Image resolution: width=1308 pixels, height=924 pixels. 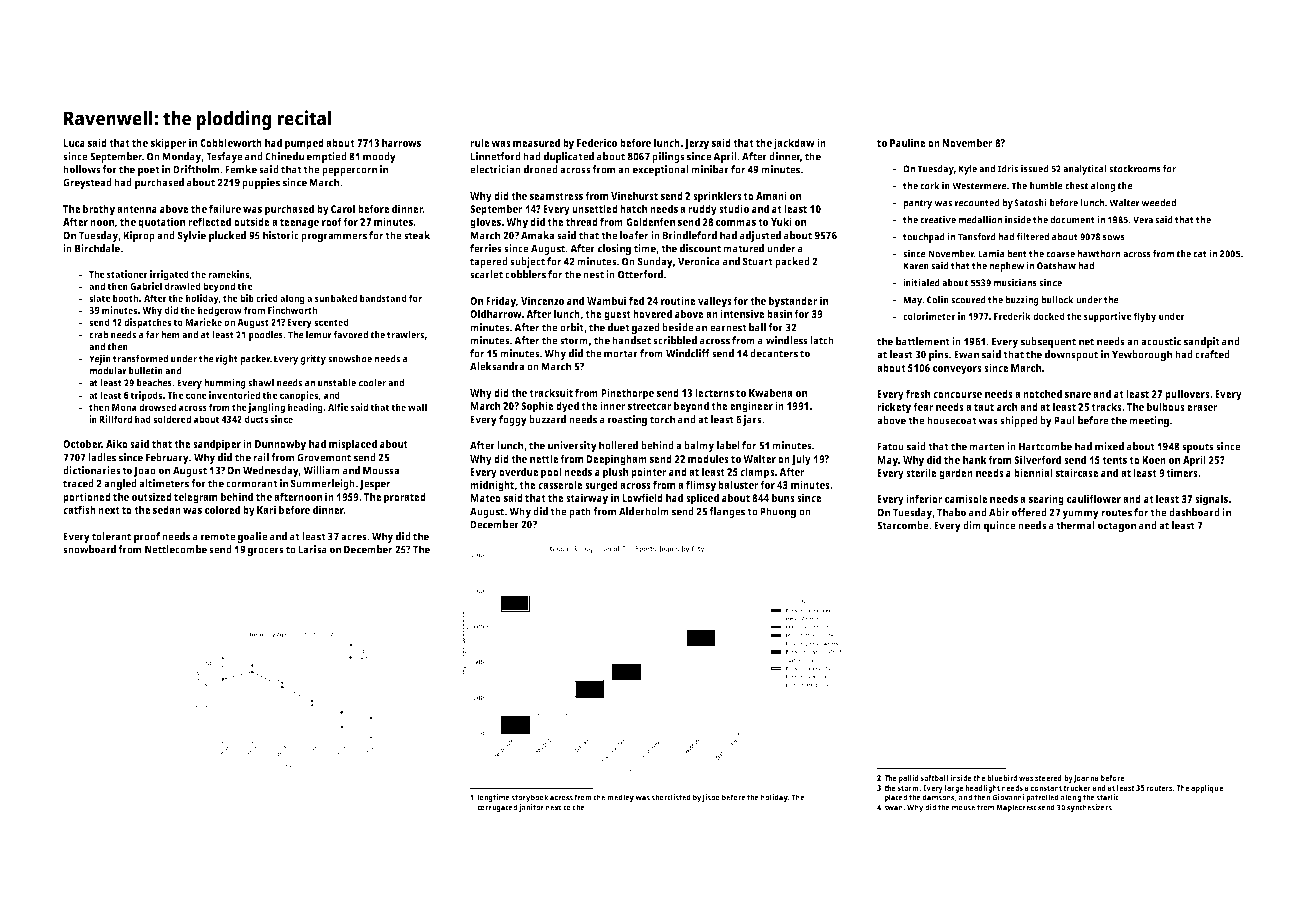 What do you see at coordinates (1008, 168) in the image?
I see `Idris` at bounding box center [1008, 168].
